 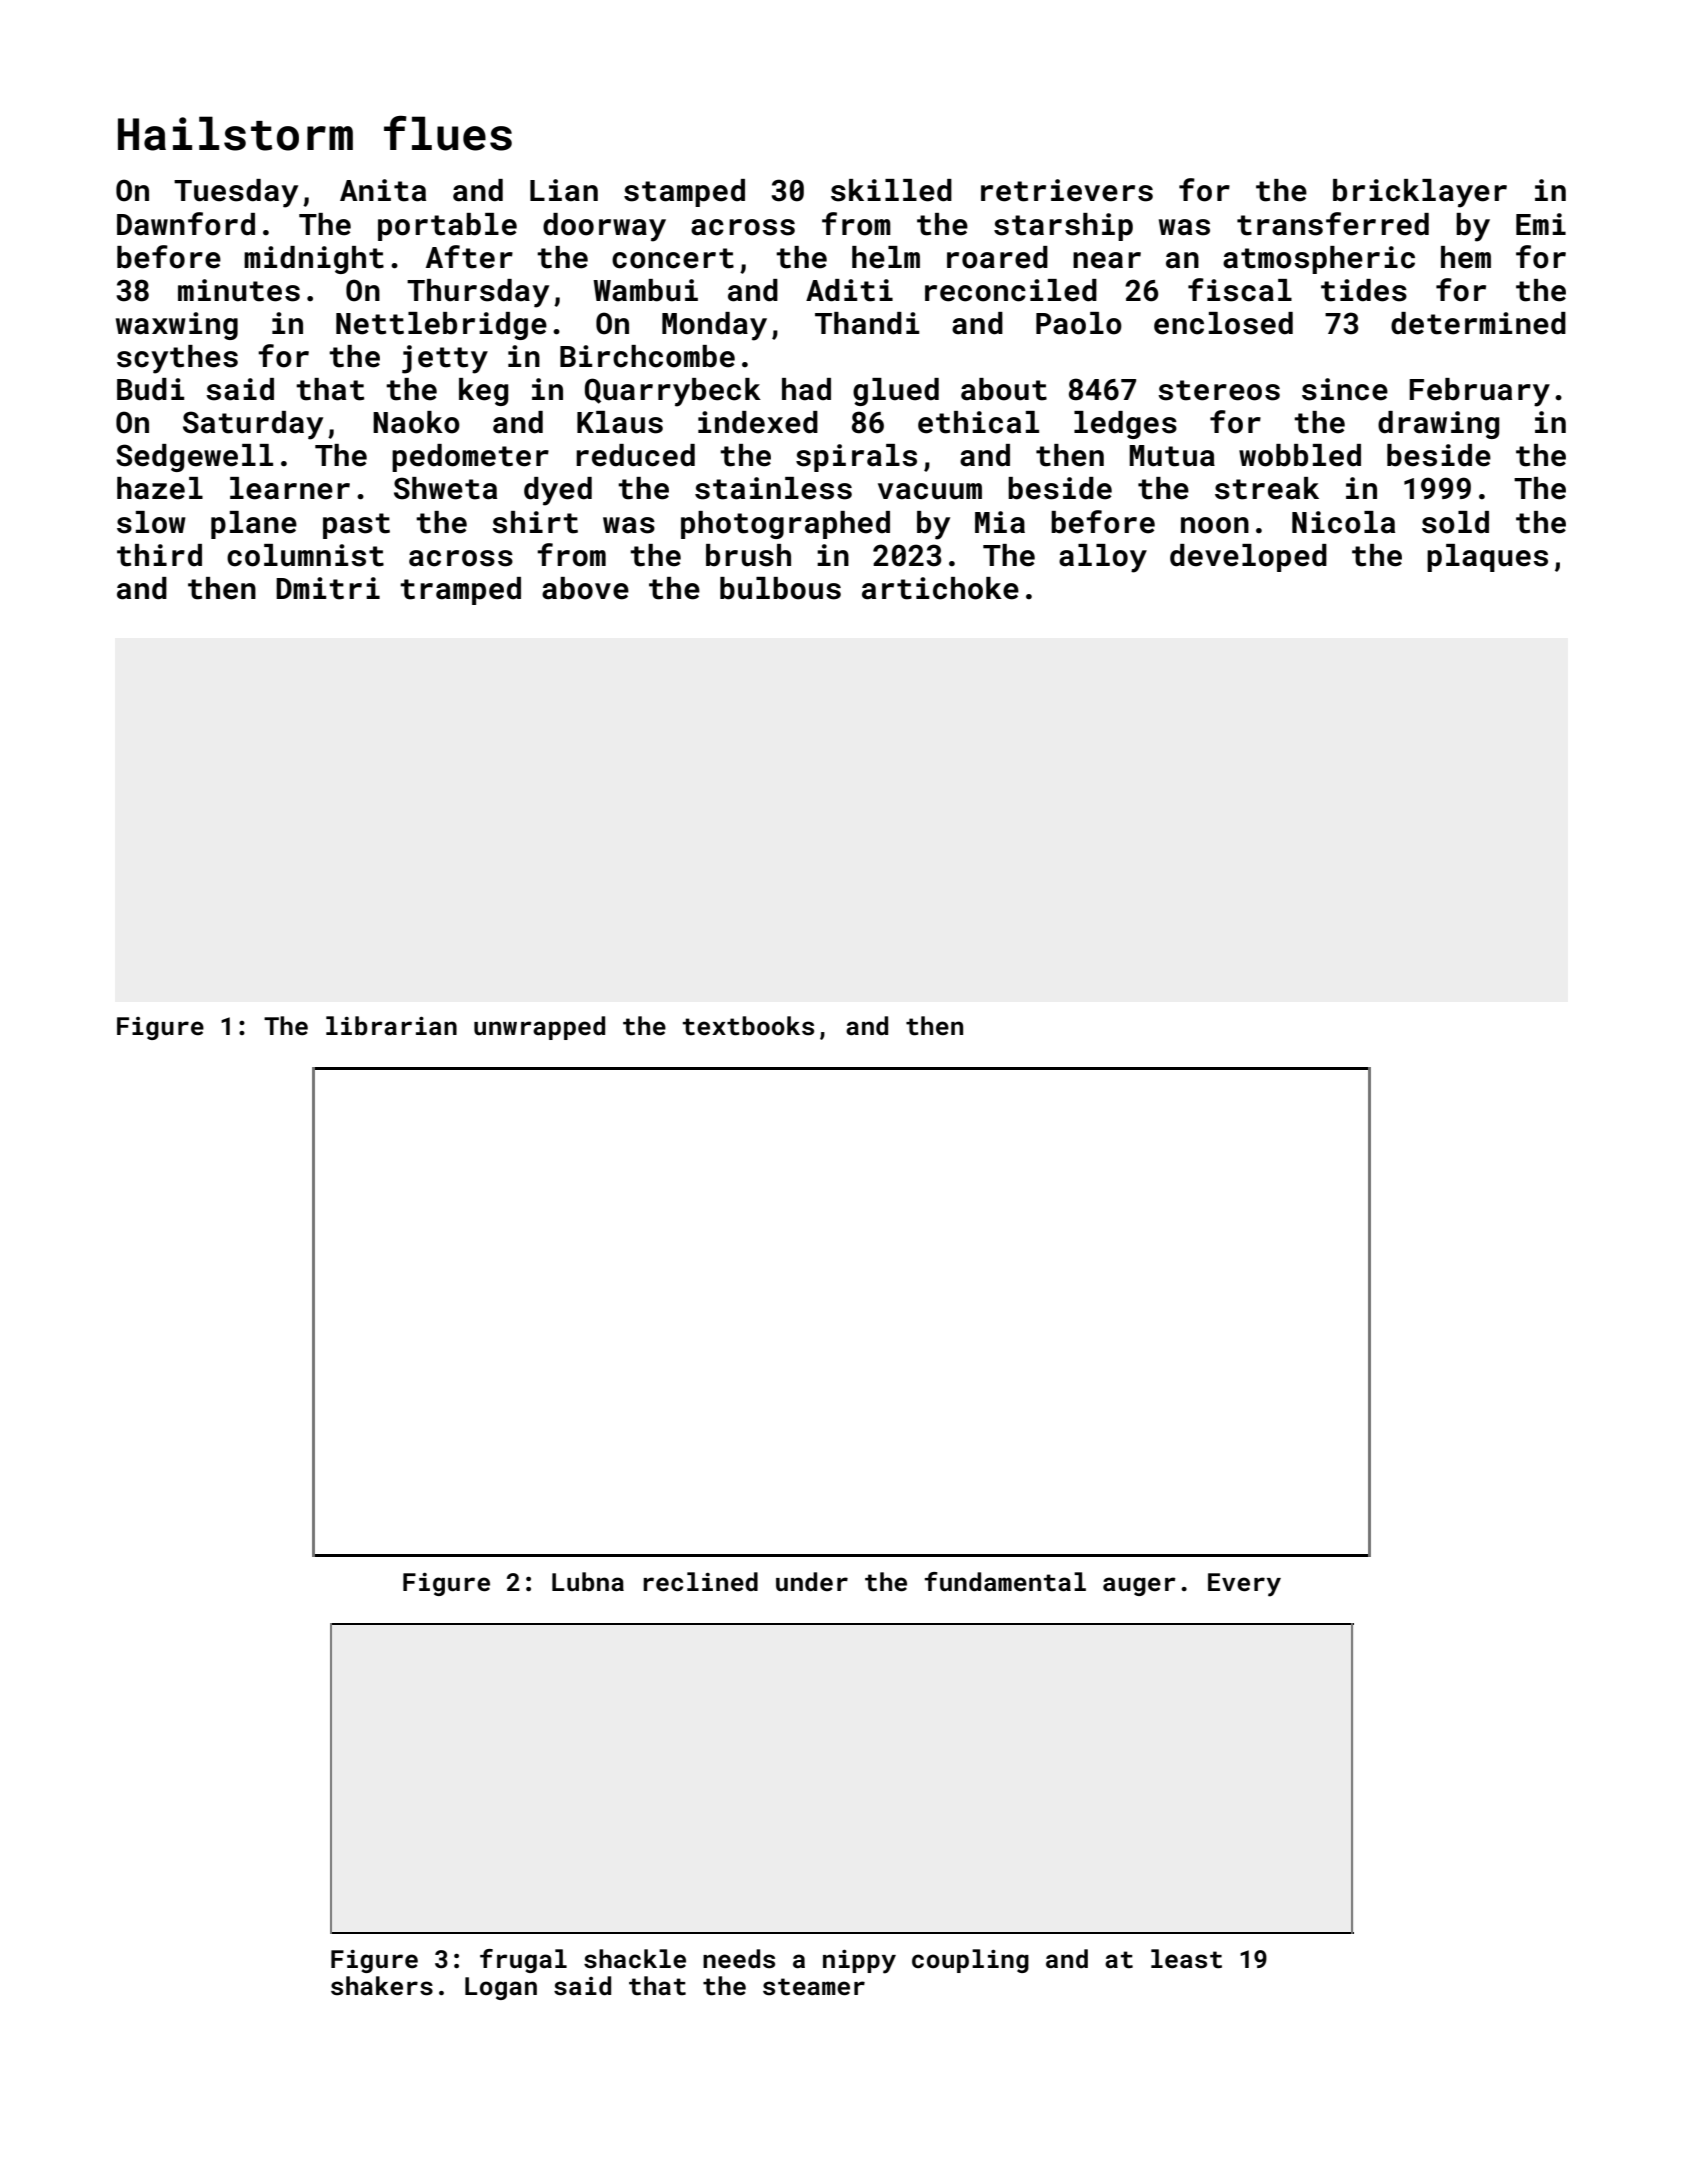 I want to click on tramped, so click(x=460, y=591).
